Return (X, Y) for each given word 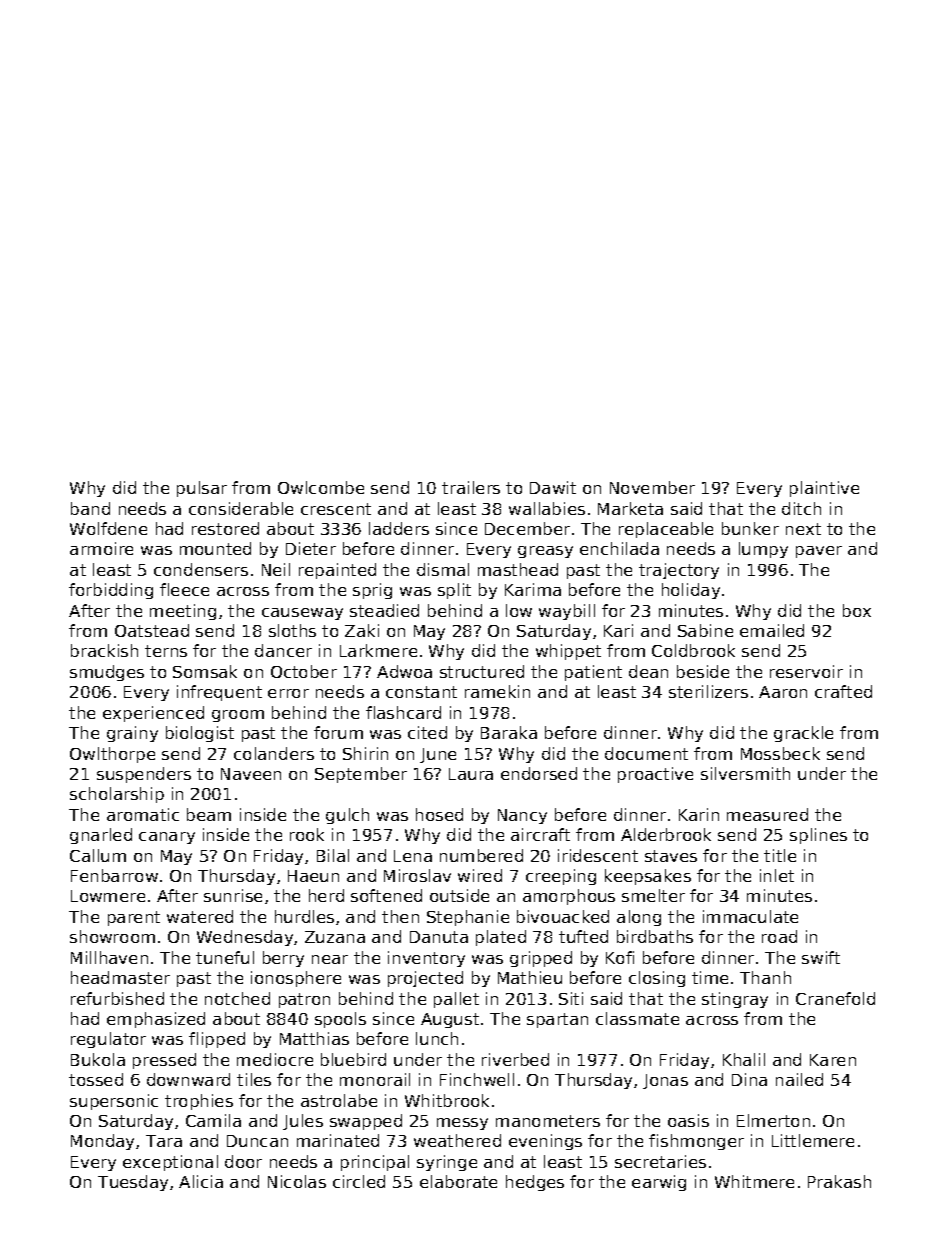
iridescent (598, 855)
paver (819, 552)
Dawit (553, 487)
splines (818, 836)
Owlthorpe (112, 755)
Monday (102, 1142)
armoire (101, 548)
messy (462, 1124)
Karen (833, 1060)
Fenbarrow (114, 875)
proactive (655, 775)
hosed (439, 814)
